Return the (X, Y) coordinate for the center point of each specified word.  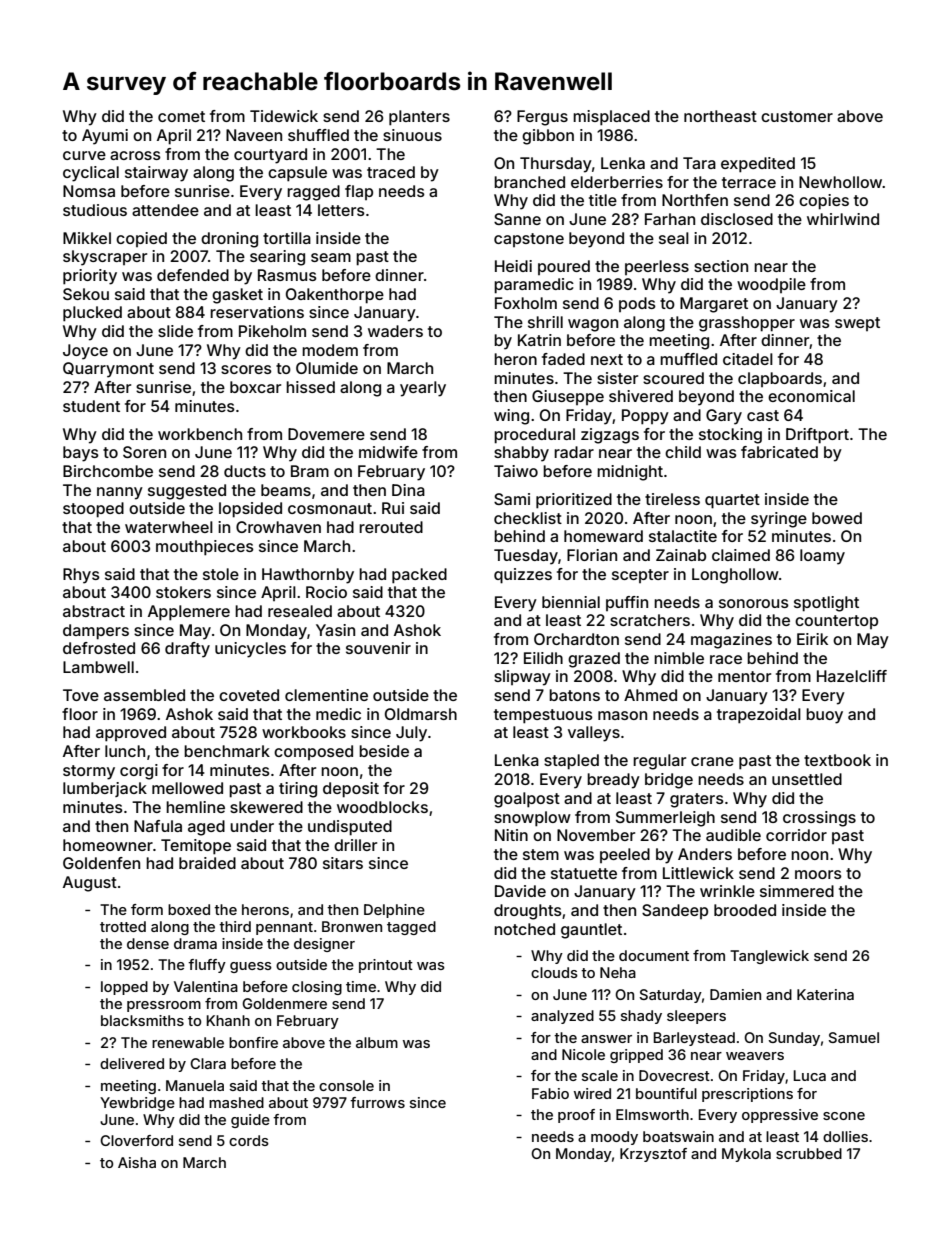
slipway (522, 678)
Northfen (695, 200)
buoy (824, 716)
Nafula (158, 826)
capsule (297, 174)
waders (395, 331)
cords (249, 1140)
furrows (377, 1102)
